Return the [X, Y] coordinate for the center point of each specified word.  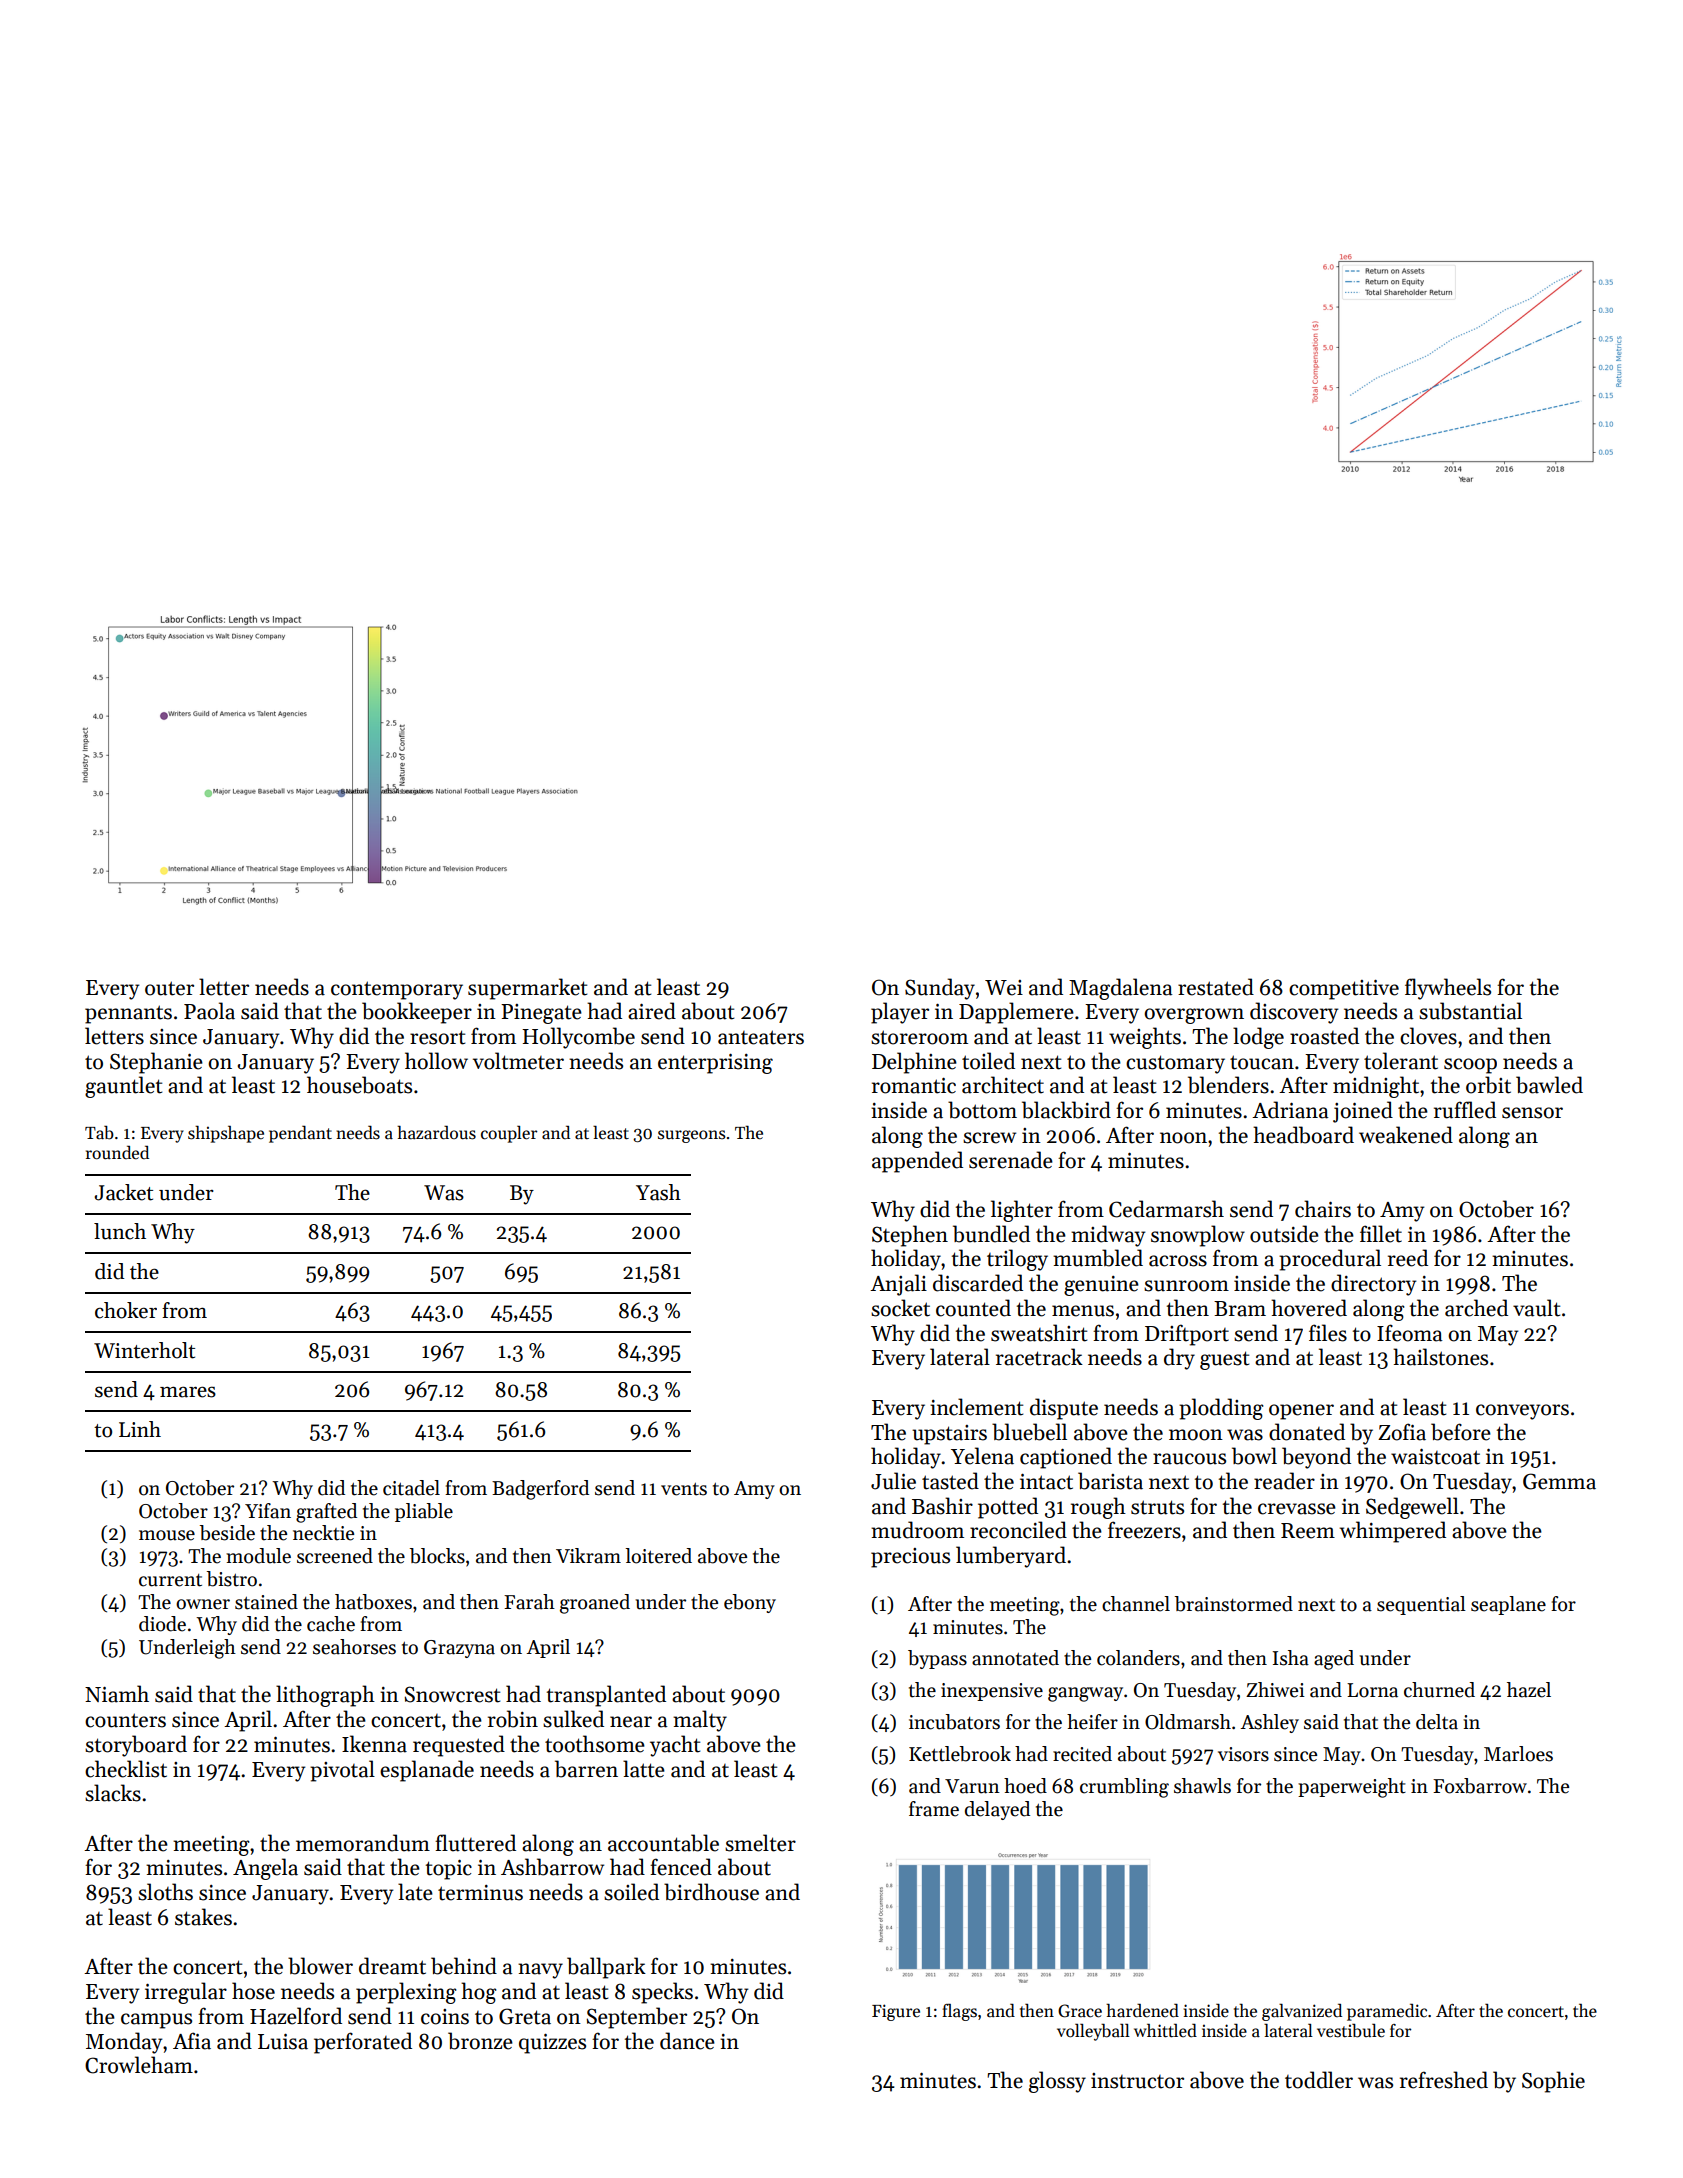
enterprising [715, 1064]
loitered [658, 1556]
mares [188, 1392]
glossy [1057, 2082]
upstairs [949, 1435]
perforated [363, 2043]
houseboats [359, 1085]
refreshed [1444, 2080]
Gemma [1559, 1481]
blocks [437, 1556]
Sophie [1553, 2082]
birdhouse [711, 1892]
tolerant [1401, 1061]
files [1328, 1333]
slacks [113, 1793]
